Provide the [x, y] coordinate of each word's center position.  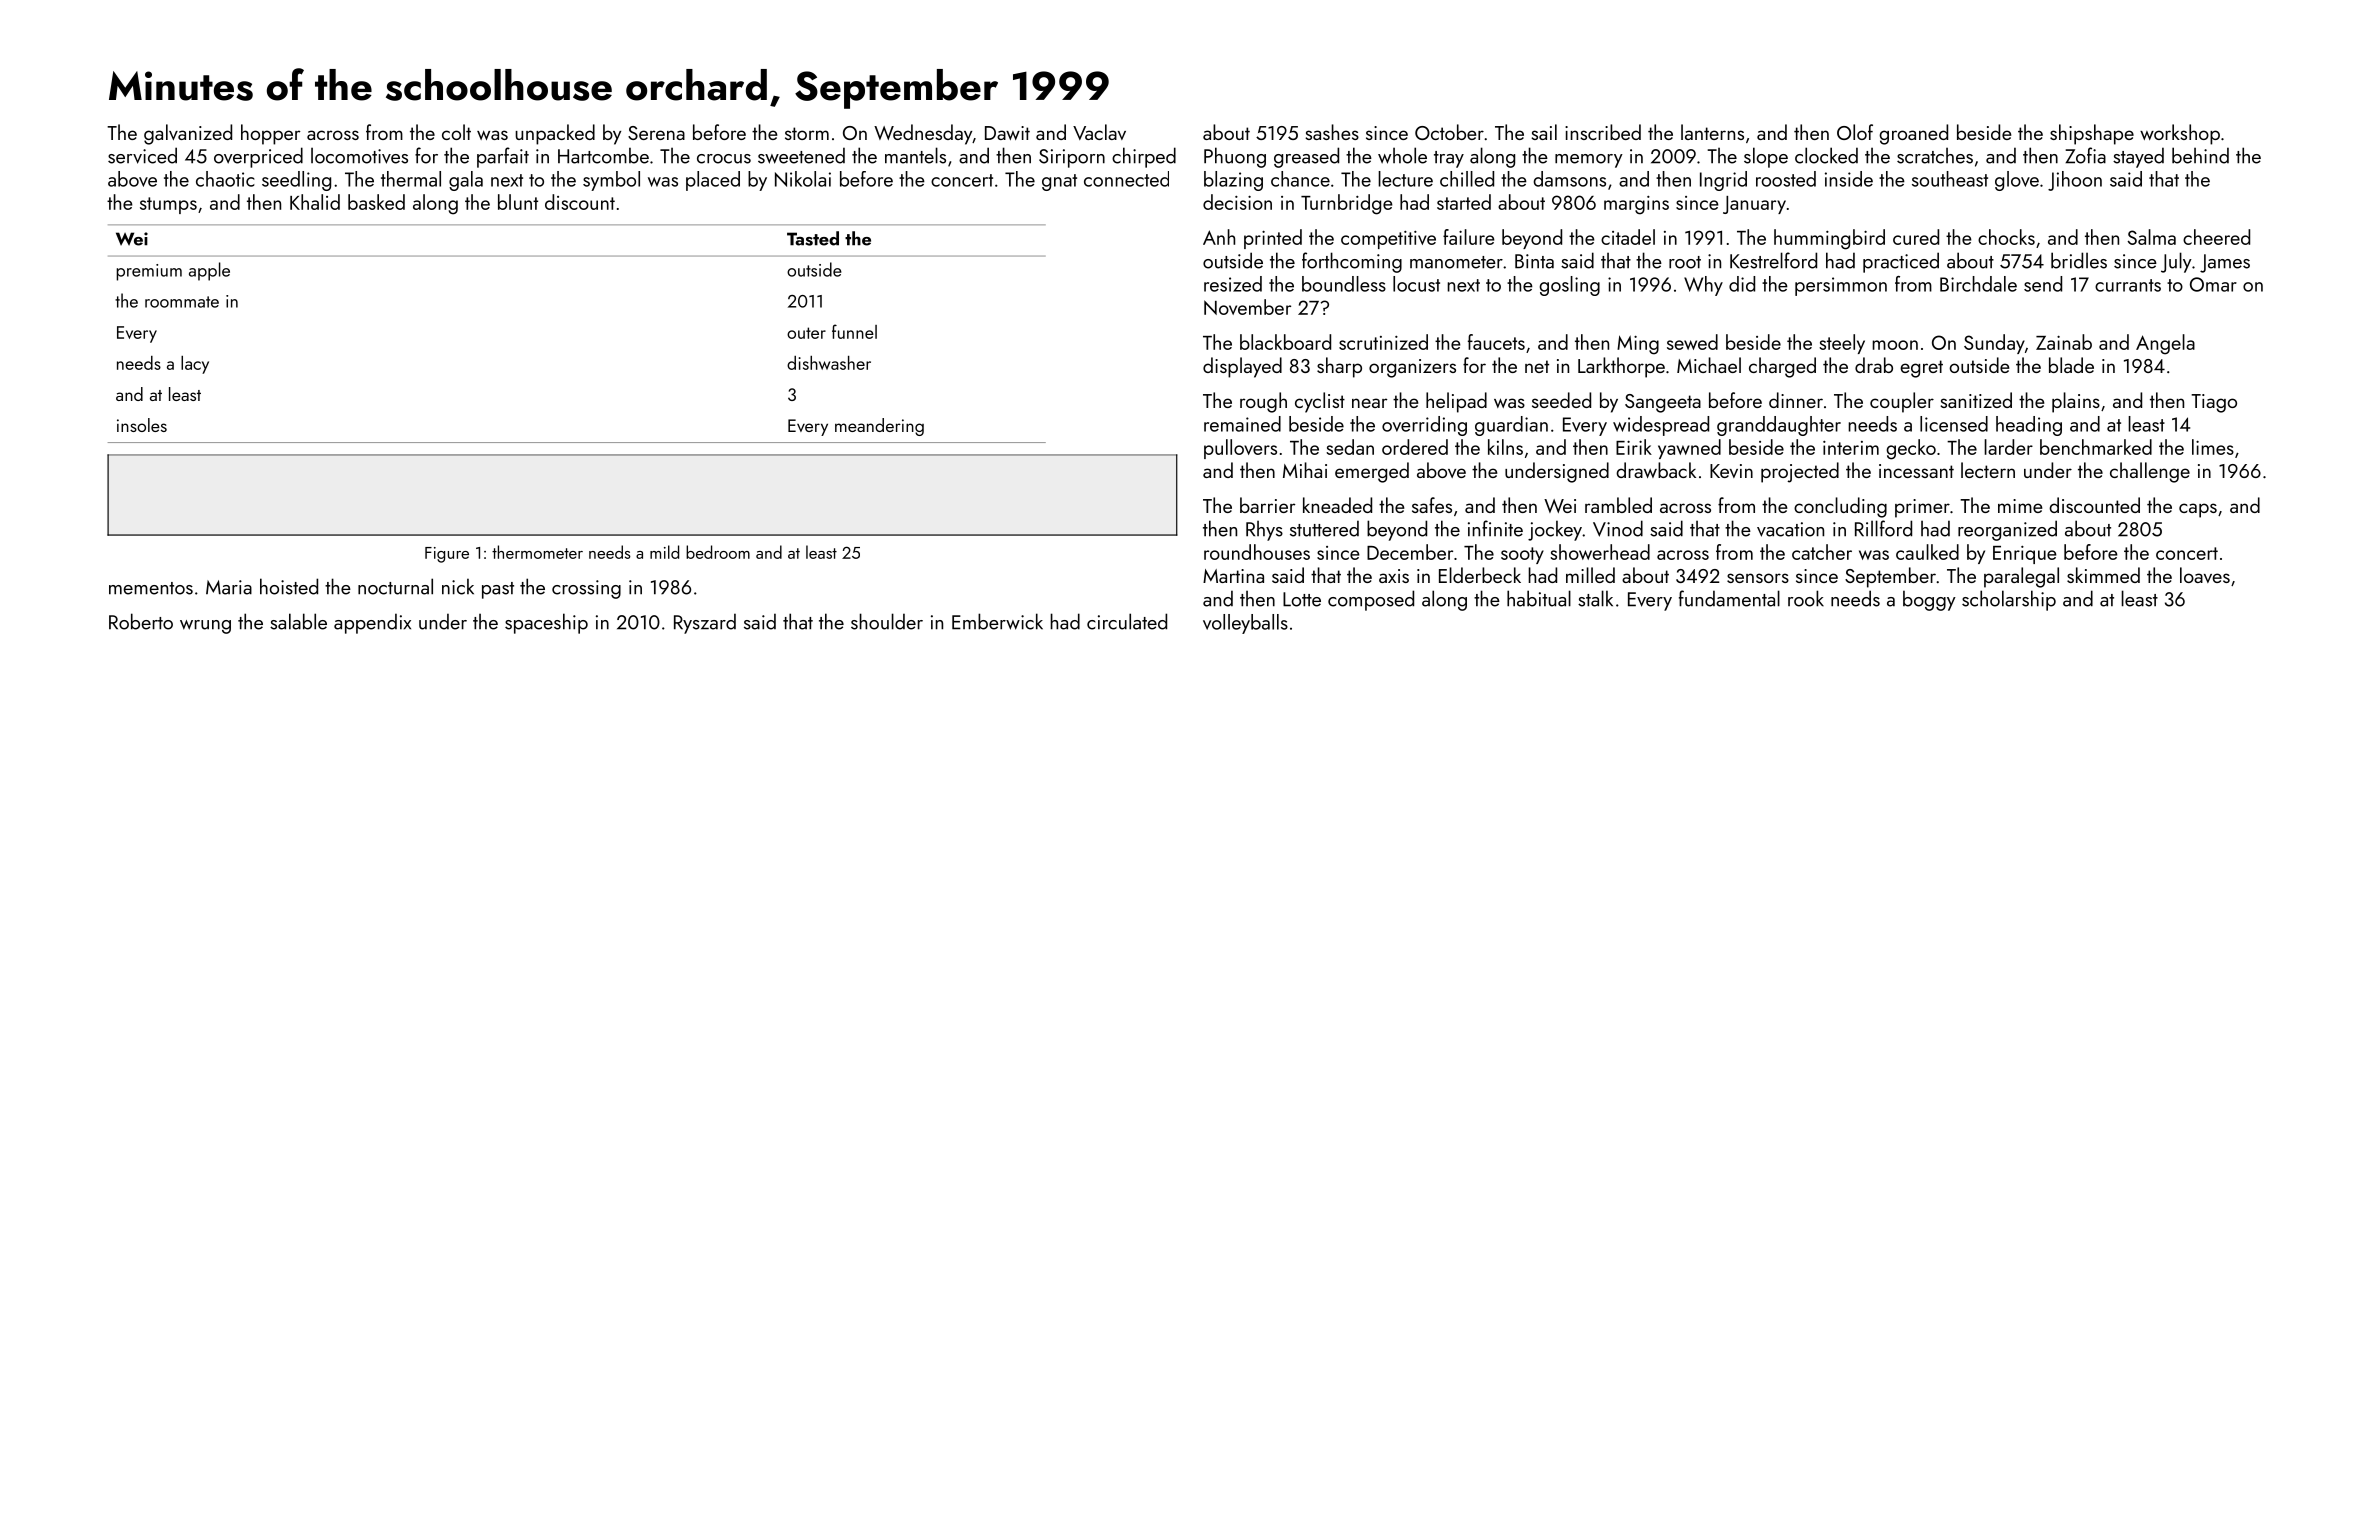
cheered [2216, 237]
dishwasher [829, 363]
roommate [182, 302]
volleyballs [1245, 624]
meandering [879, 427]
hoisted [289, 586]
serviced [142, 155]
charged [1782, 367]
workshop [2180, 134]
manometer [1456, 262]
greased [1306, 157]
